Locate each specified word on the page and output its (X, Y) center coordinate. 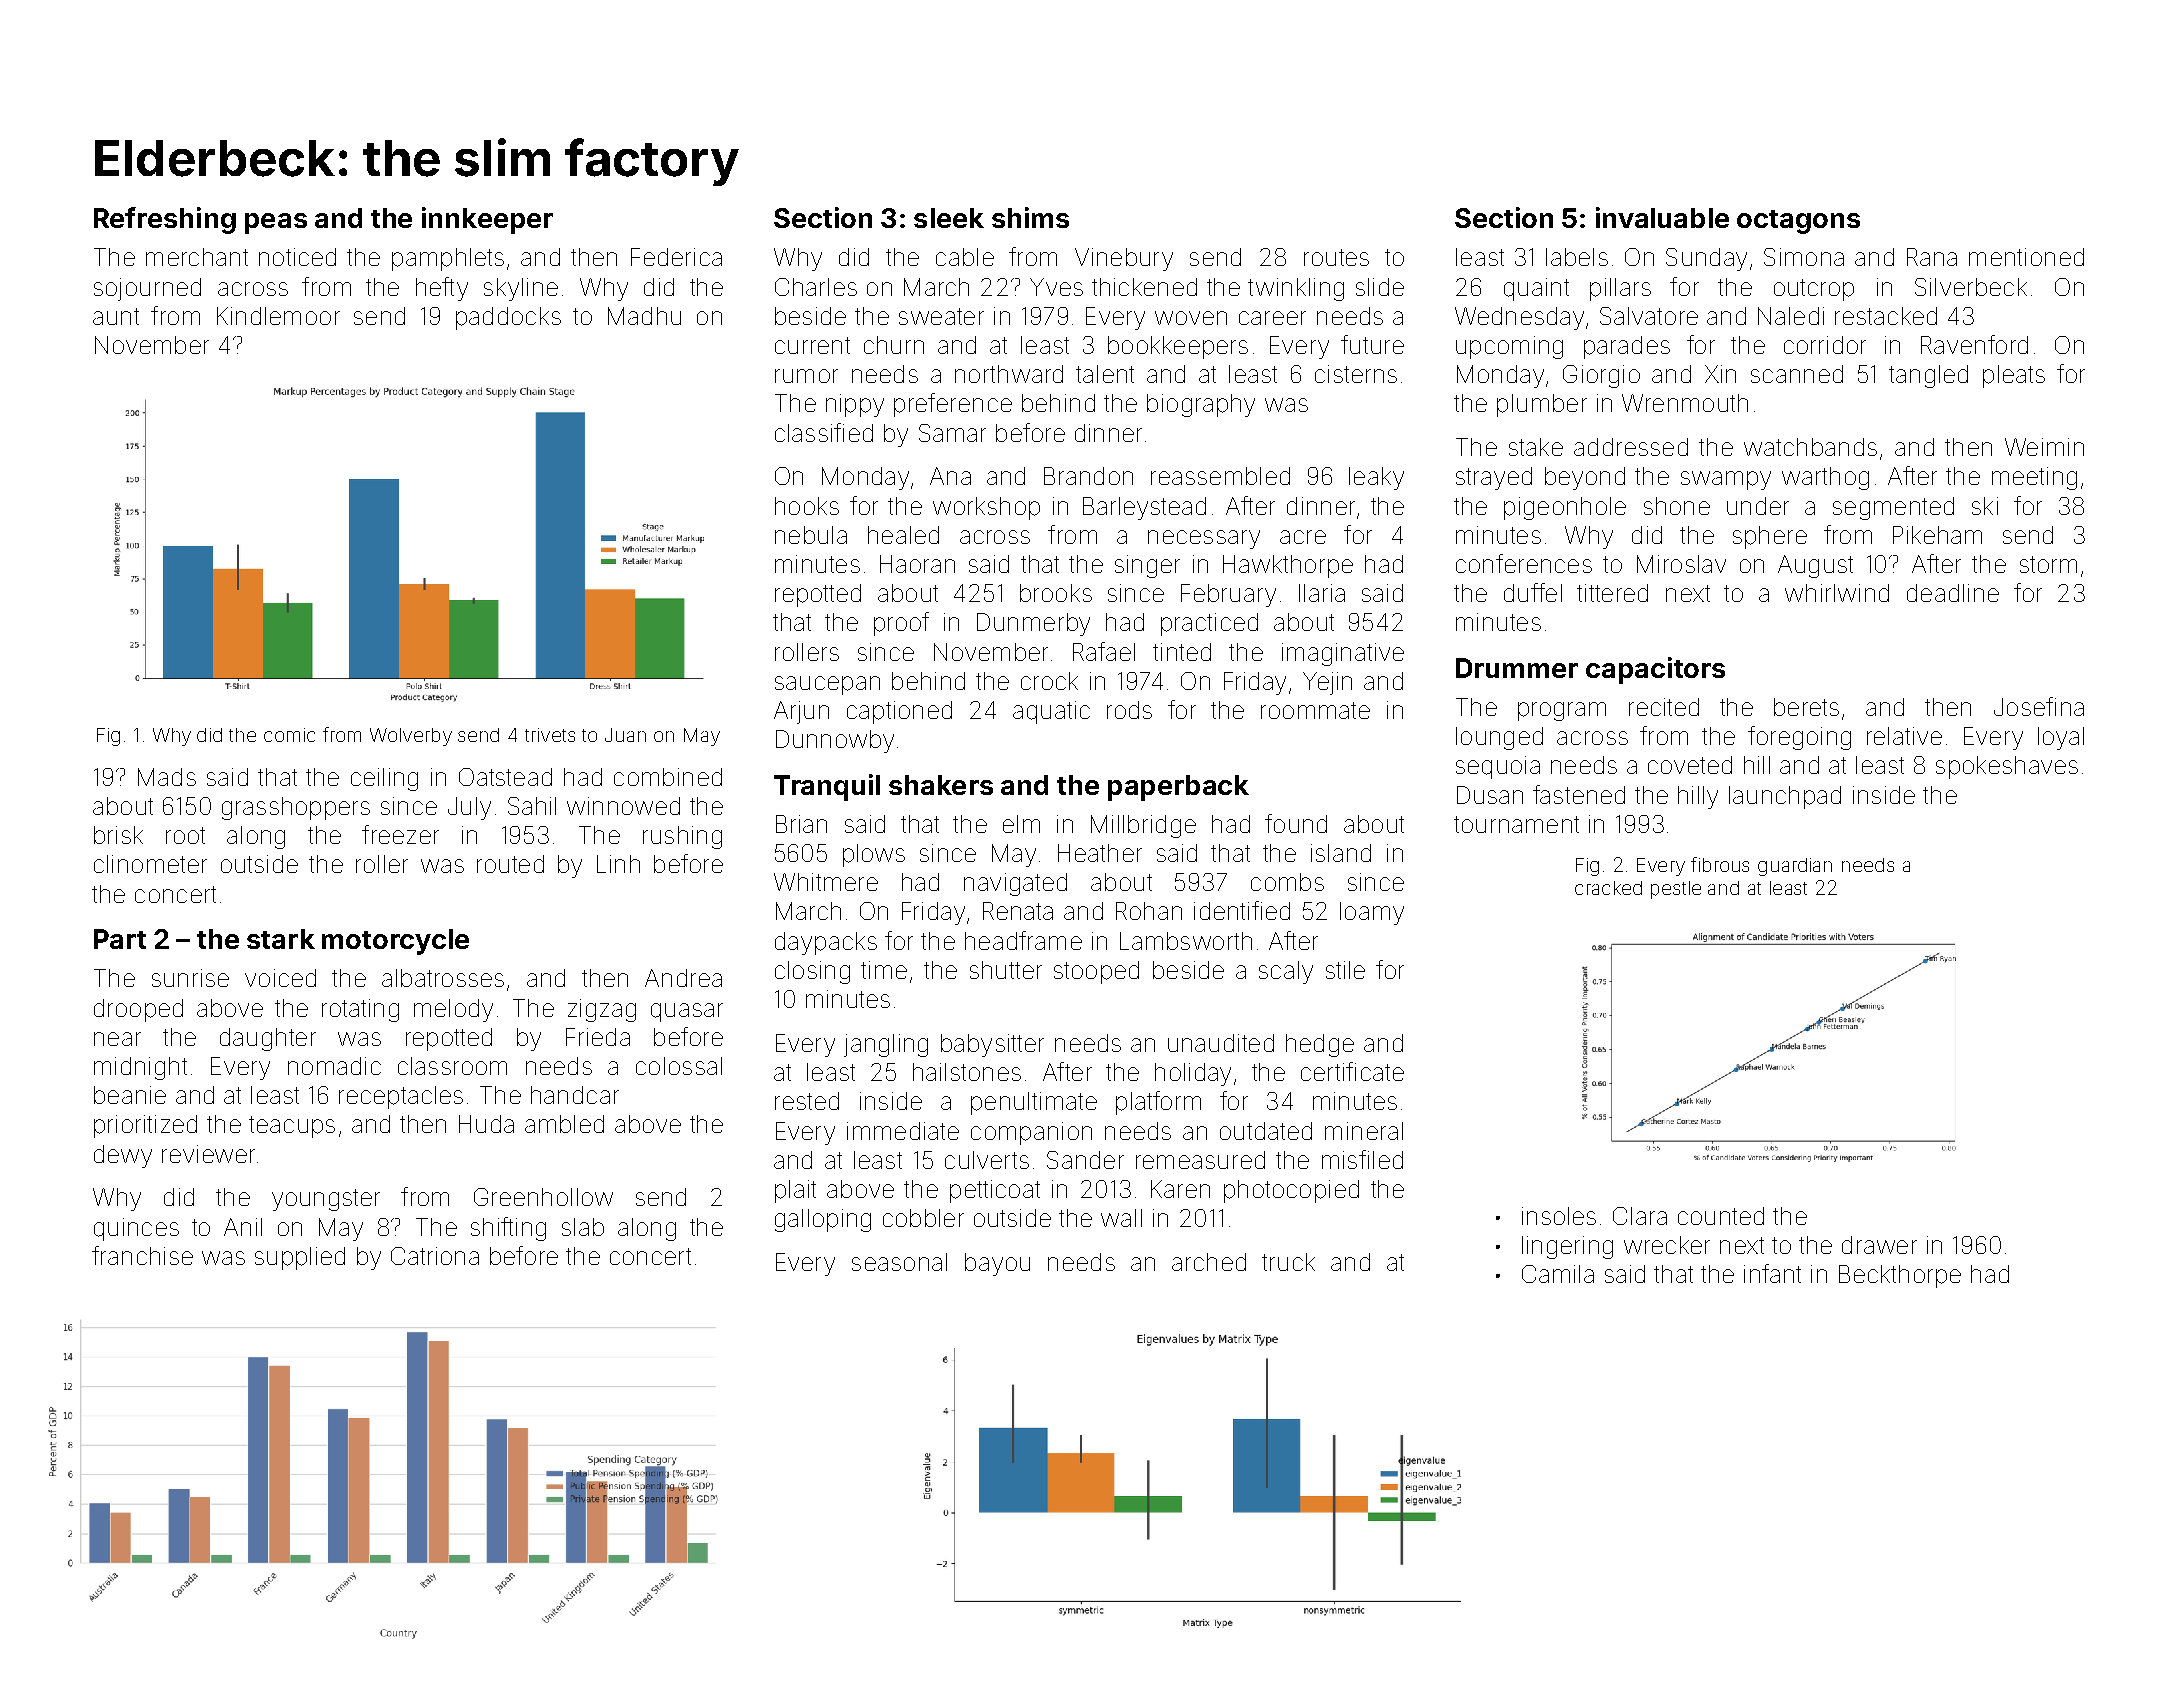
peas (276, 223)
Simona (1804, 257)
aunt (116, 316)
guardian (1795, 867)
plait (795, 1191)
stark (281, 939)
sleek (949, 218)
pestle (1676, 890)
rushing (682, 837)
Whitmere (826, 882)
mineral (1364, 1131)
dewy (123, 1156)
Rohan (1149, 911)
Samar (952, 433)
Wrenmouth (1685, 403)
